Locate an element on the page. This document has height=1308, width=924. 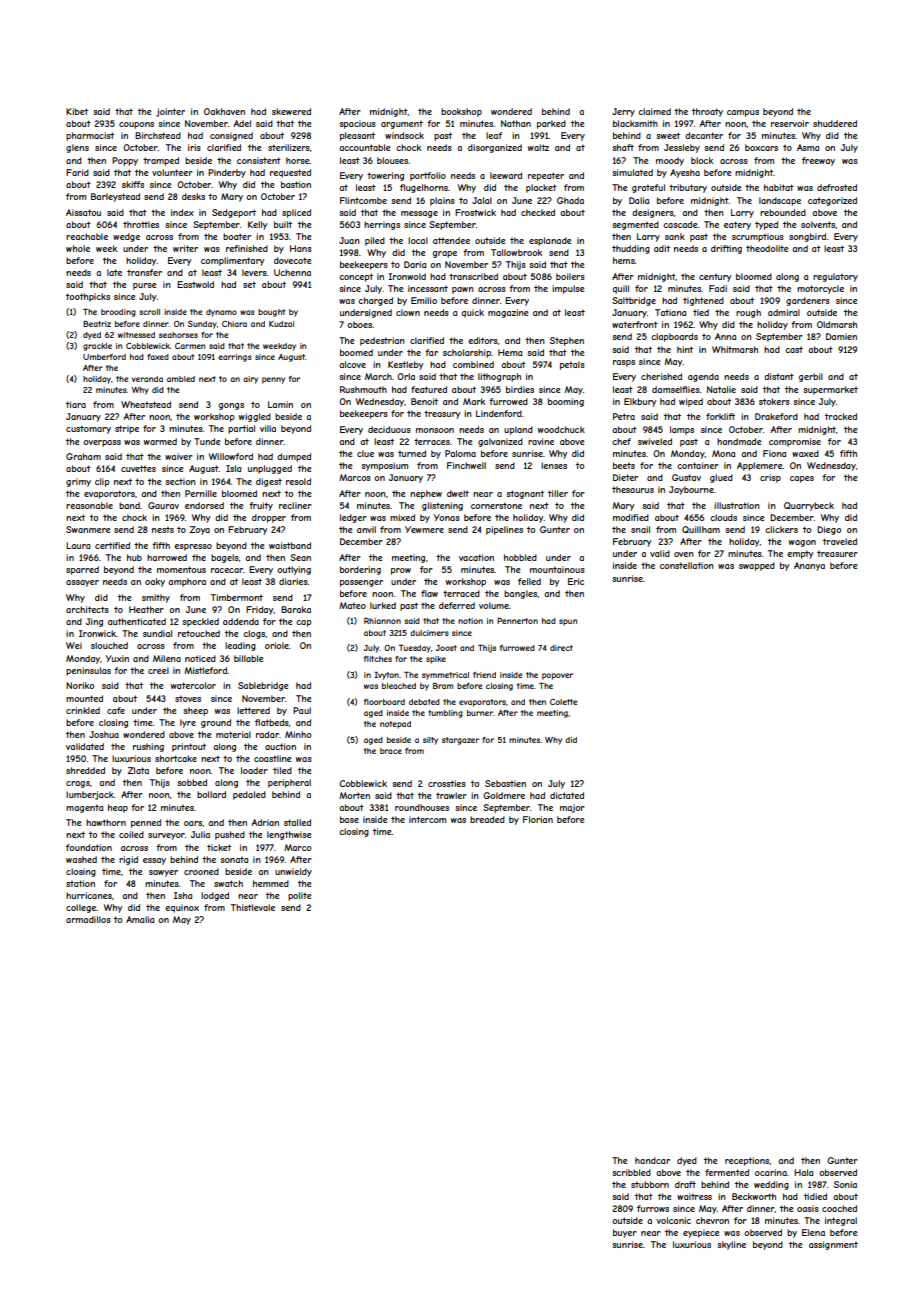
shuddered is located at coordinates (835, 123).
